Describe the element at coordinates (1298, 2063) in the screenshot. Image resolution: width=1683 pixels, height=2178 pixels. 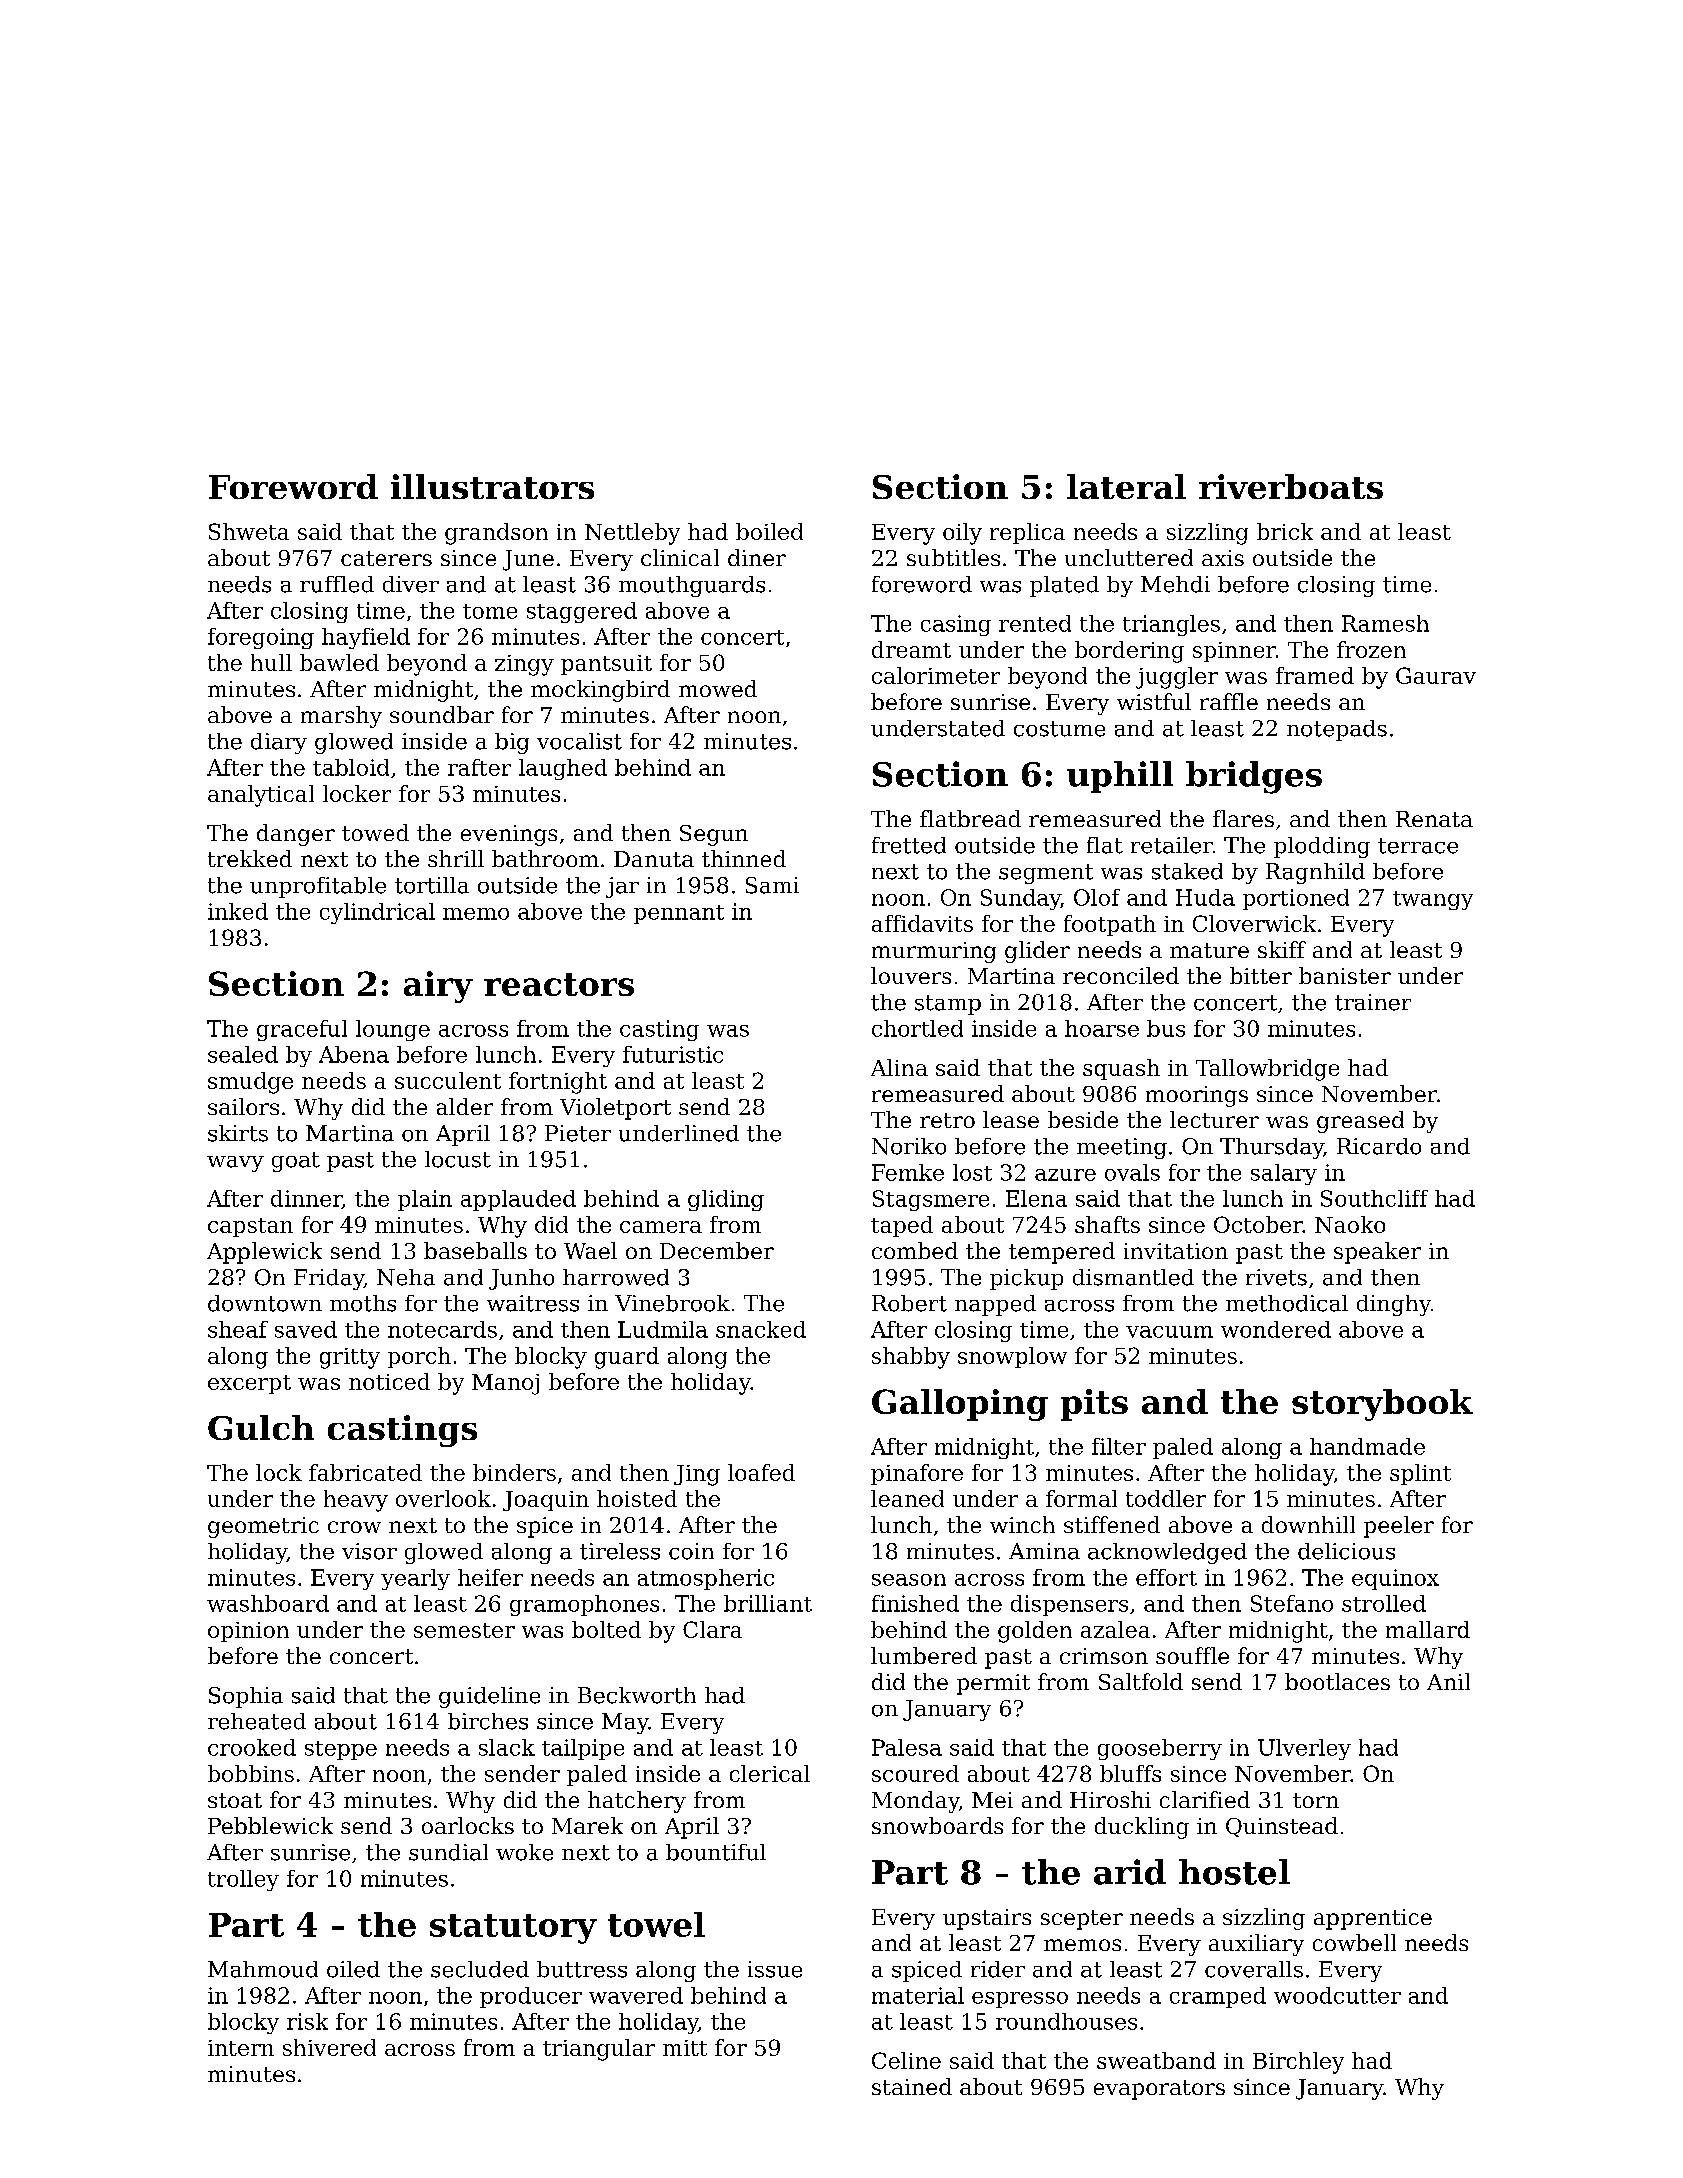
I see `Birchley` at that location.
